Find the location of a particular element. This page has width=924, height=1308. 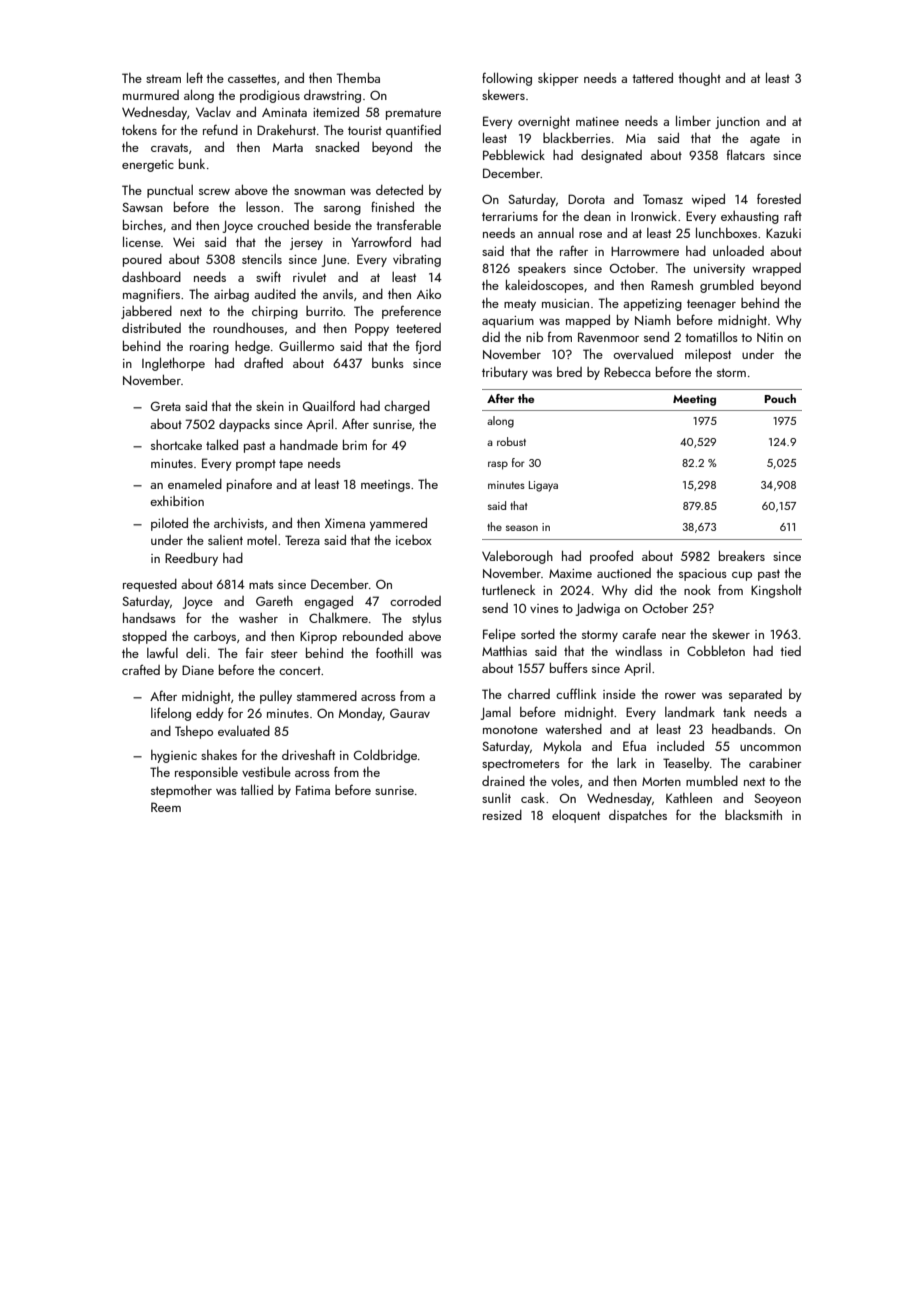

Greta is located at coordinates (166, 406).
